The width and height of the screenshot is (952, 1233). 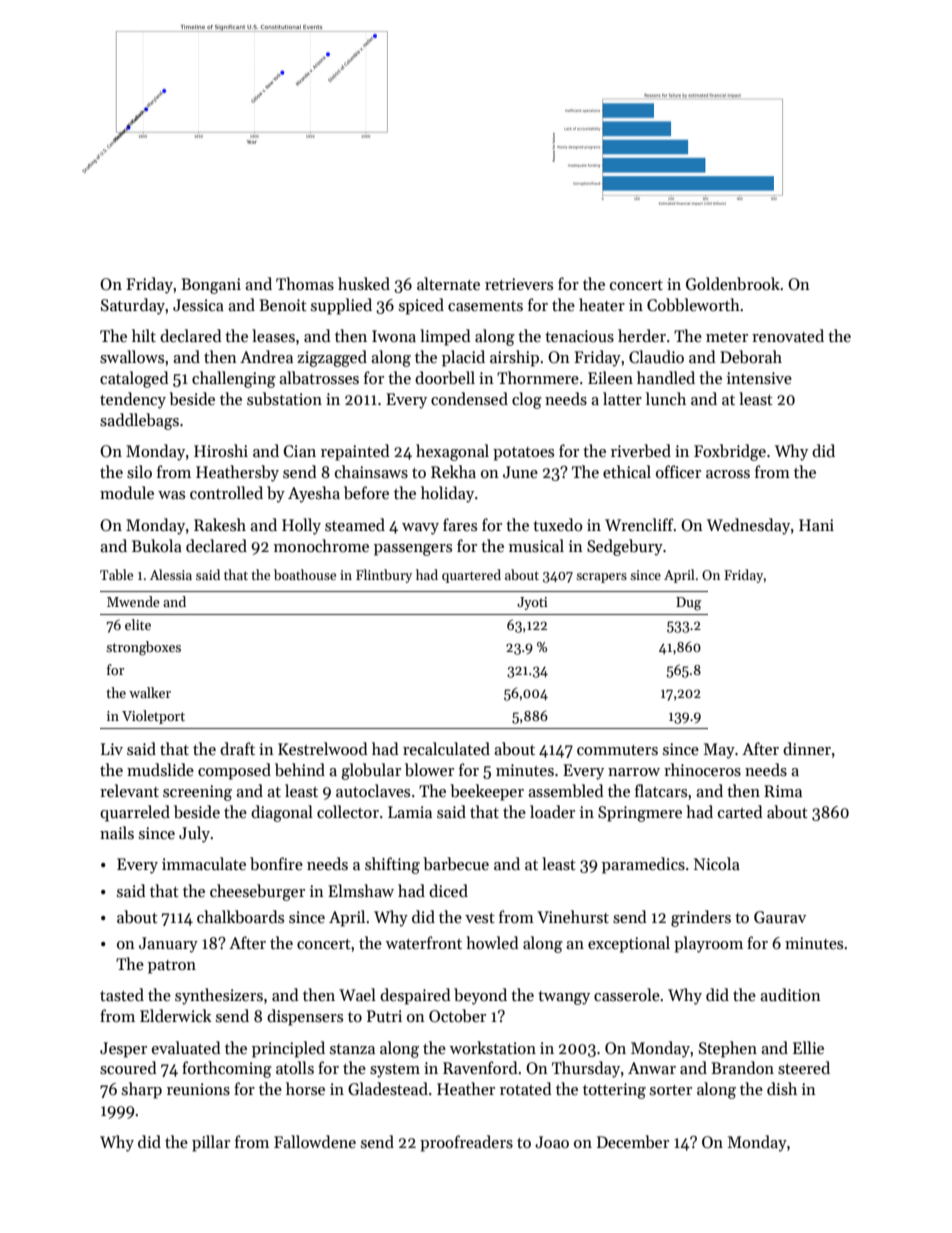 I want to click on walker, so click(x=150, y=692).
